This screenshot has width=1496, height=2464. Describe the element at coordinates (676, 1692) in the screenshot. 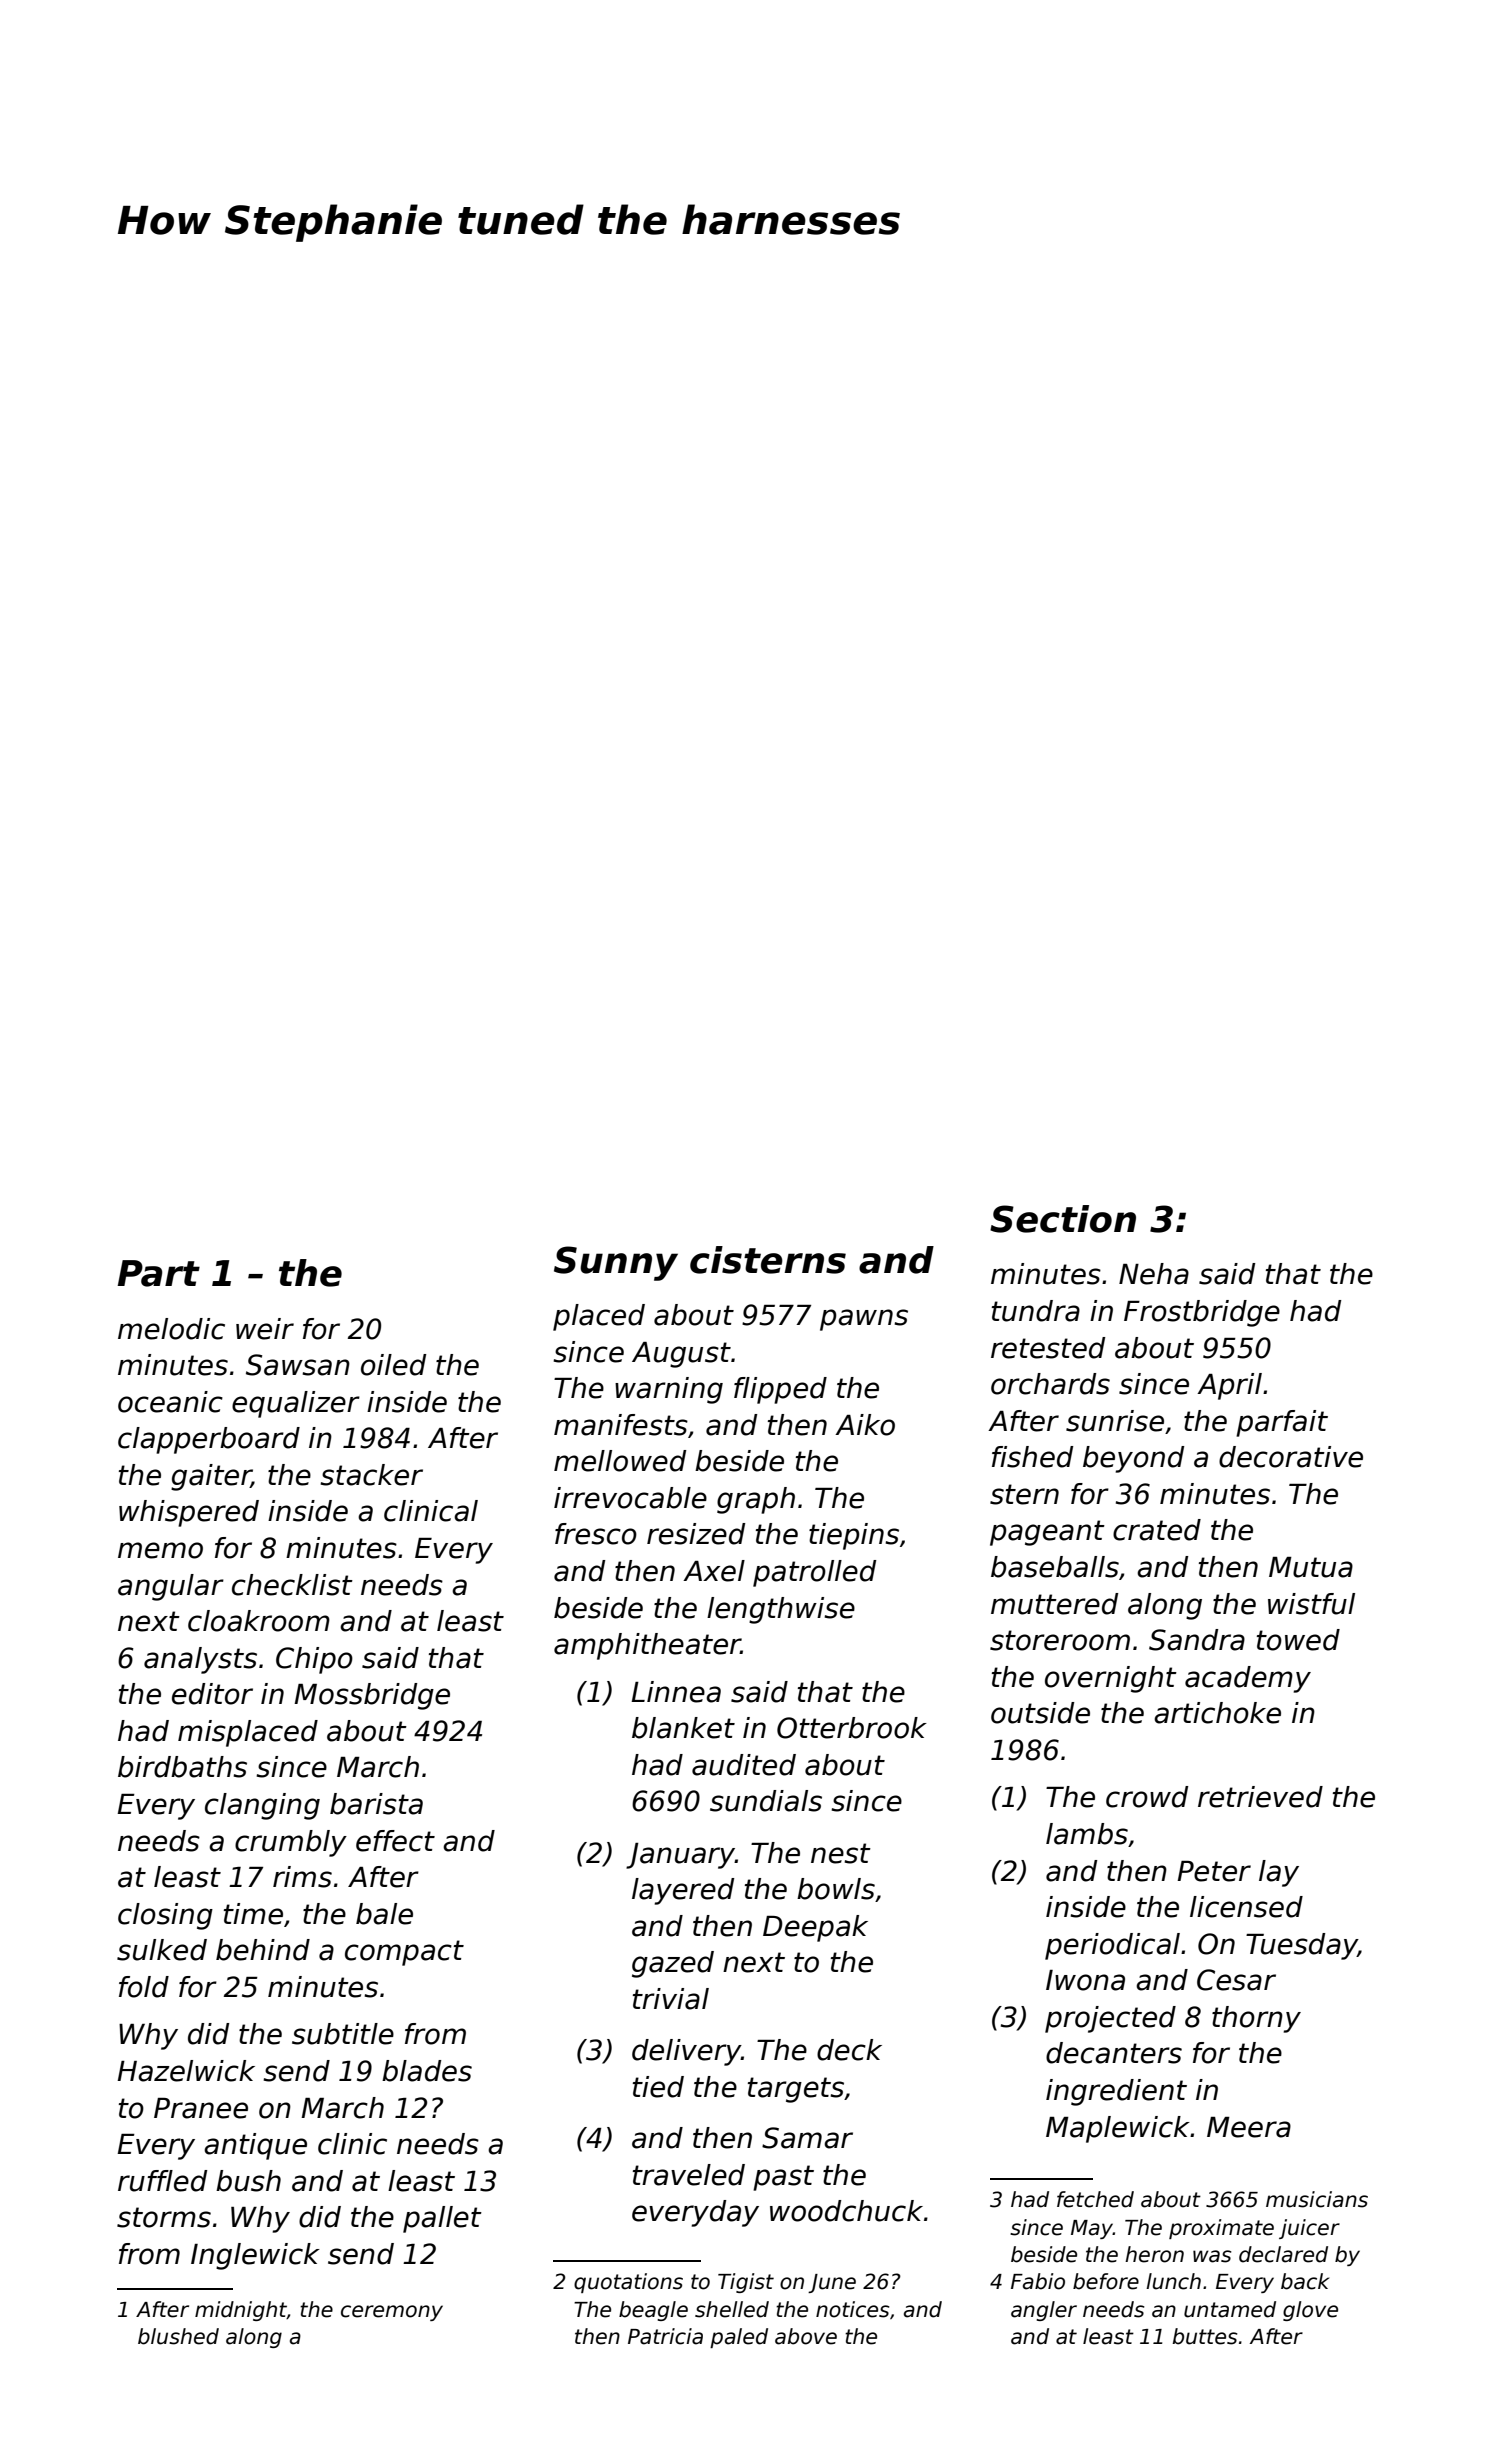

I see `Linnea` at that location.
